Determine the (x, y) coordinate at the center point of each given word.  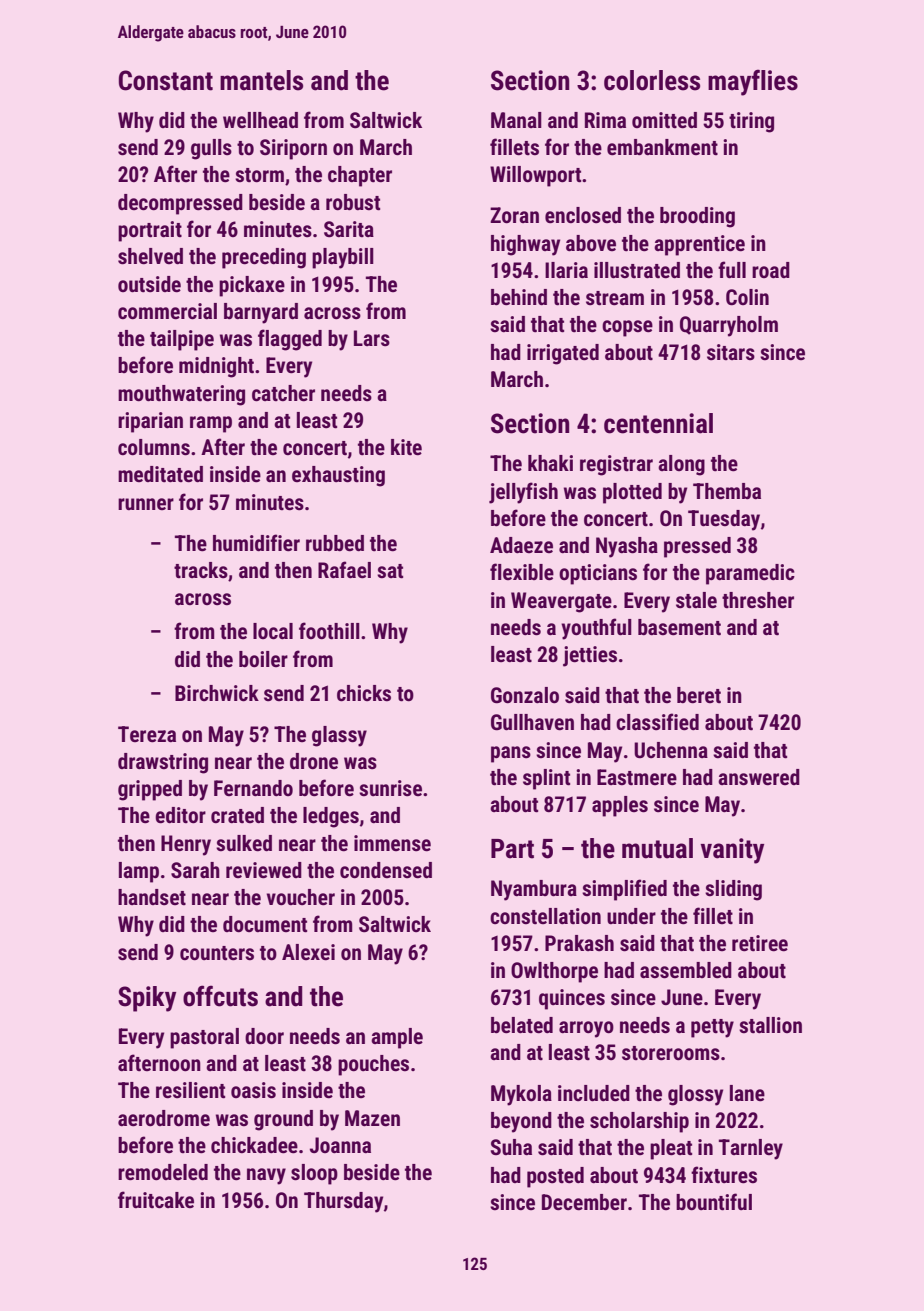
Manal (516, 120)
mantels (261, 80)
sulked (244, 843)
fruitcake (156, 1200)
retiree (760, 943)
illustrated (637, 270)
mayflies (753, 82)
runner (146, 504)
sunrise (390, 788)
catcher (283, 393)
